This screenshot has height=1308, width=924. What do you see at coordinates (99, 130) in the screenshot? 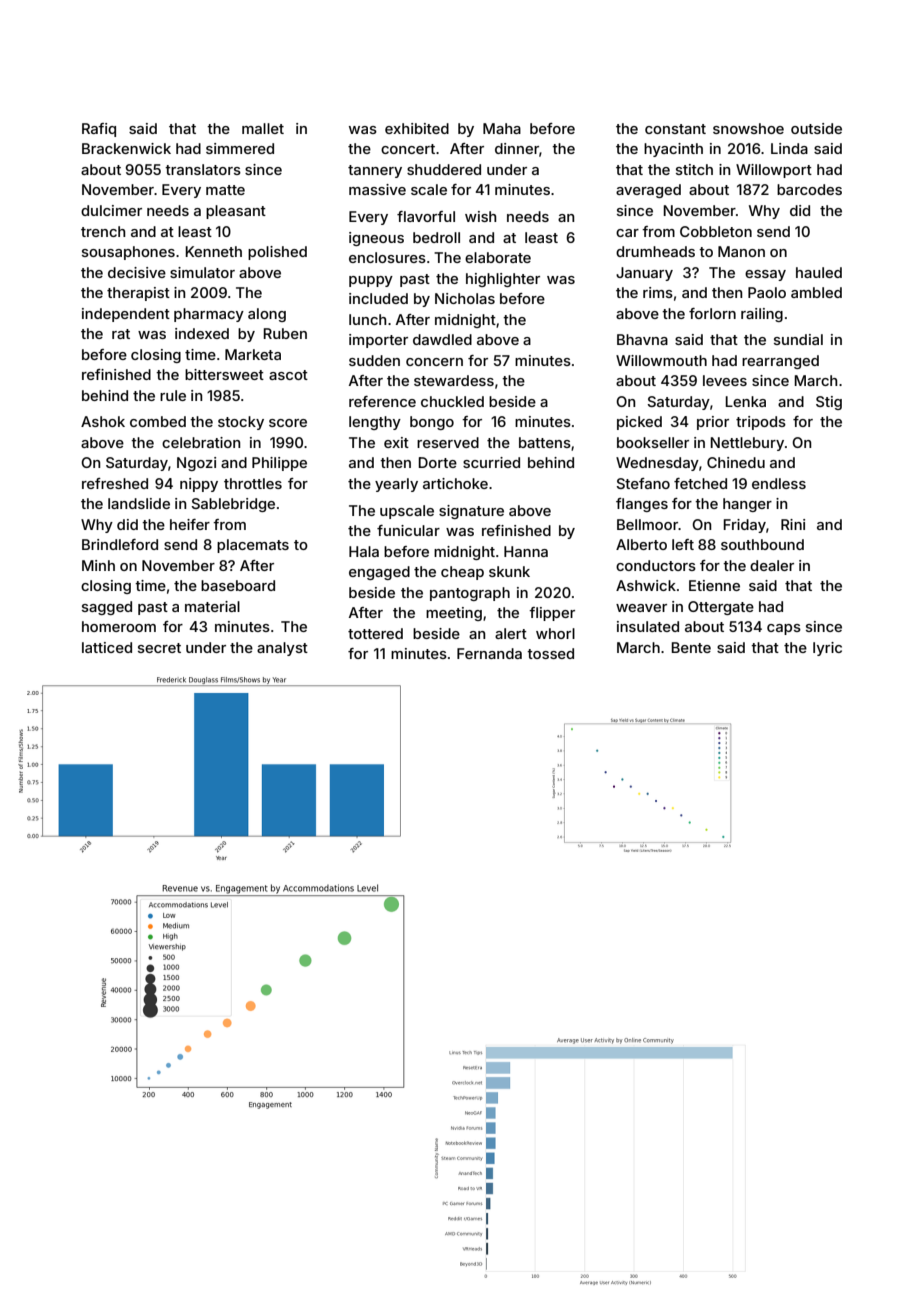
I see `Rafiq` at bounding box center [99, 130].
